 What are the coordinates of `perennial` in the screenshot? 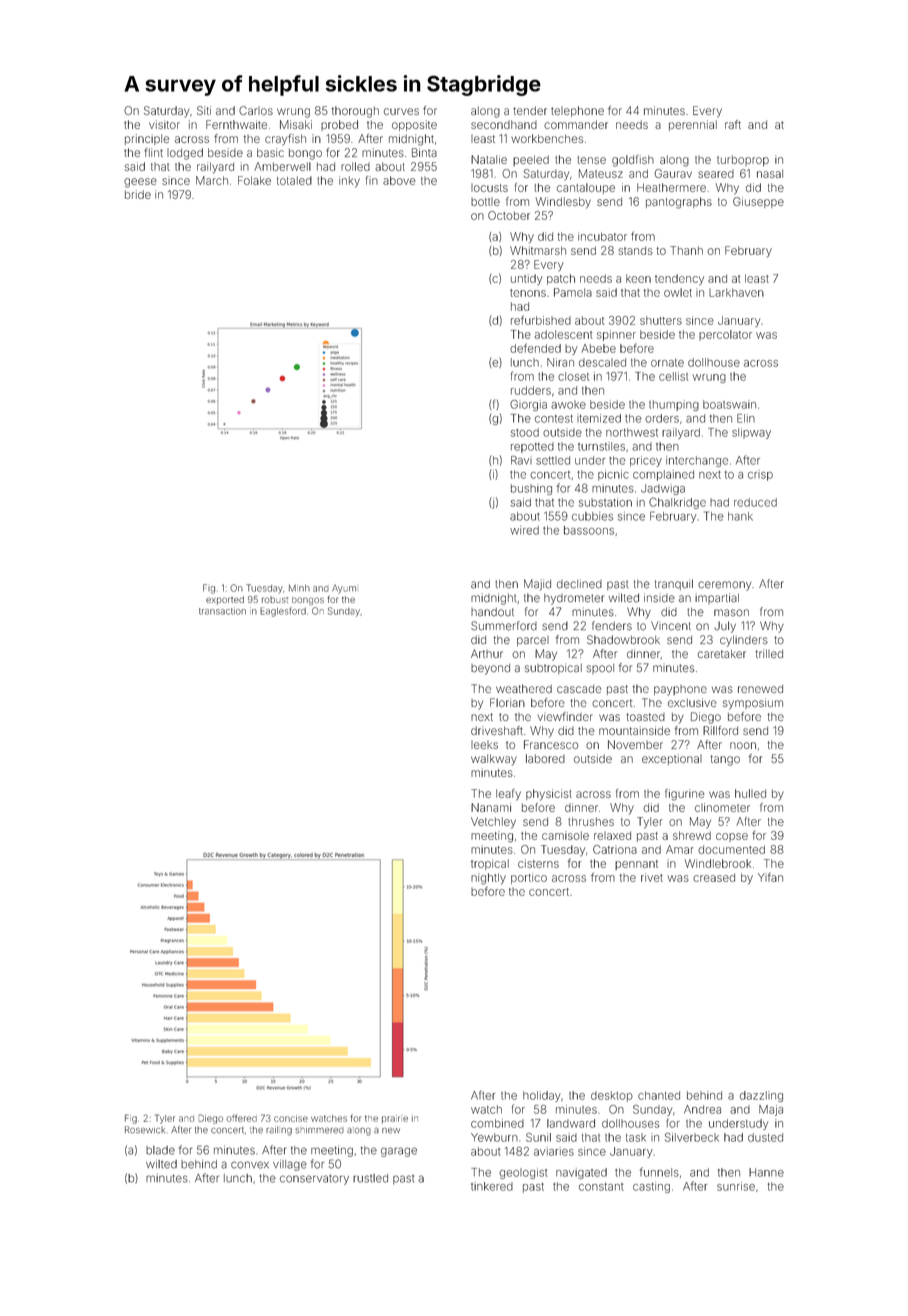 It's located at (693, 125).
